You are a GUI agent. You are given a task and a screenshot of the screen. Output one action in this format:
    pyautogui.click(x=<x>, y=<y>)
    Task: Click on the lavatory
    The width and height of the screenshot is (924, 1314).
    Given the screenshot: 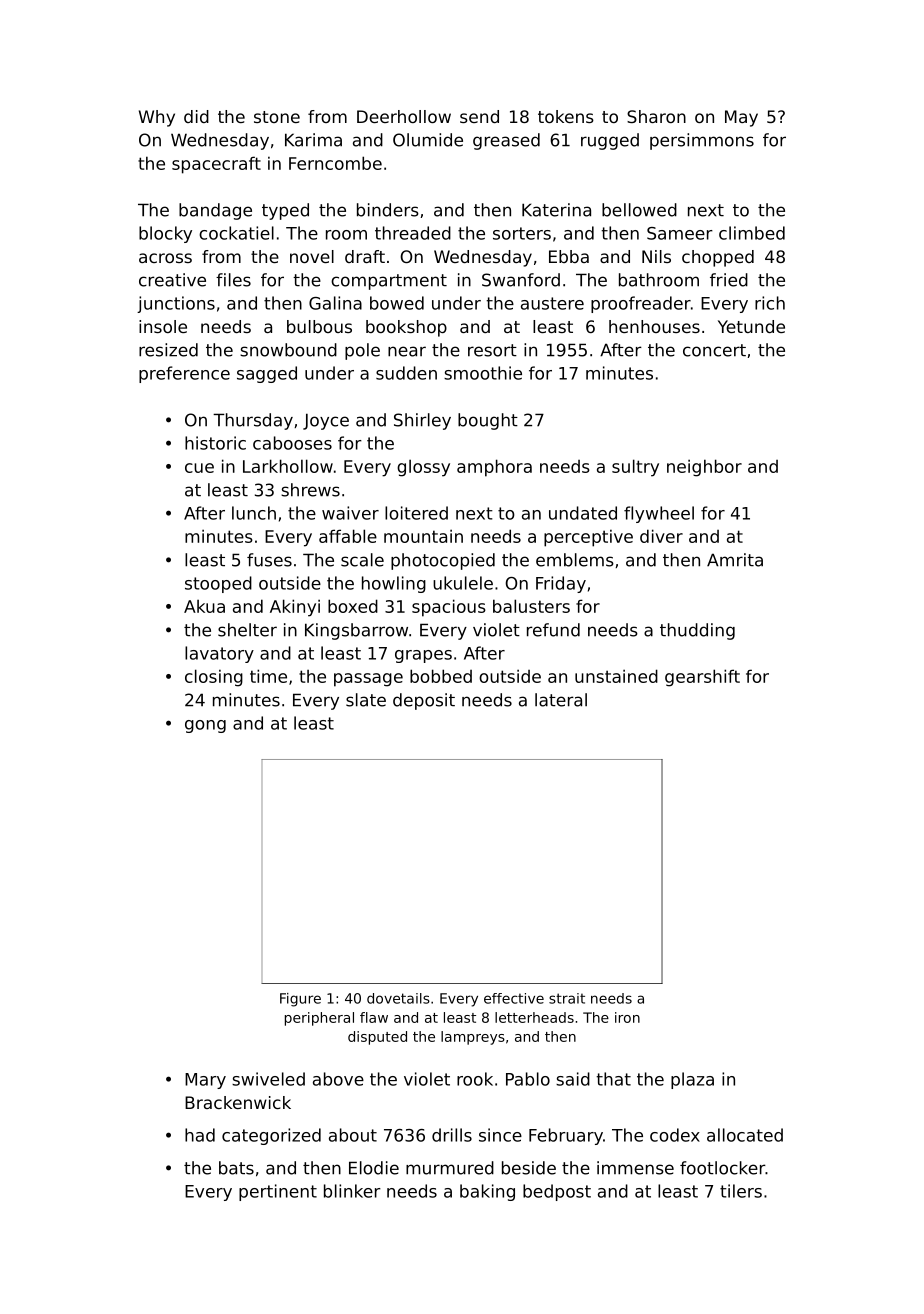 What is the action you would take?
    pyautogui.click(x=219, y=654)
